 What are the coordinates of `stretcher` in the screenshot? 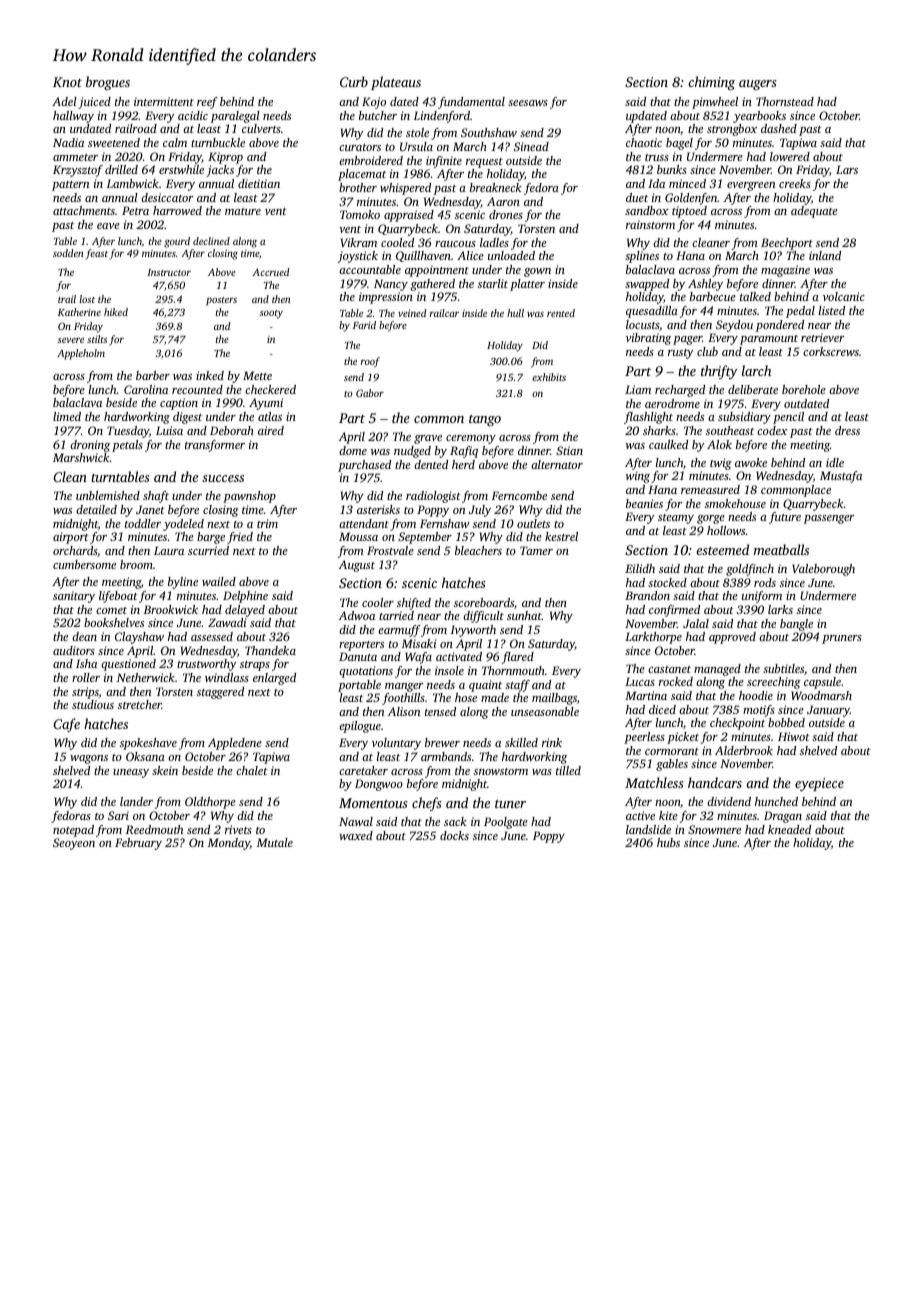 It's located at (140, 704).
